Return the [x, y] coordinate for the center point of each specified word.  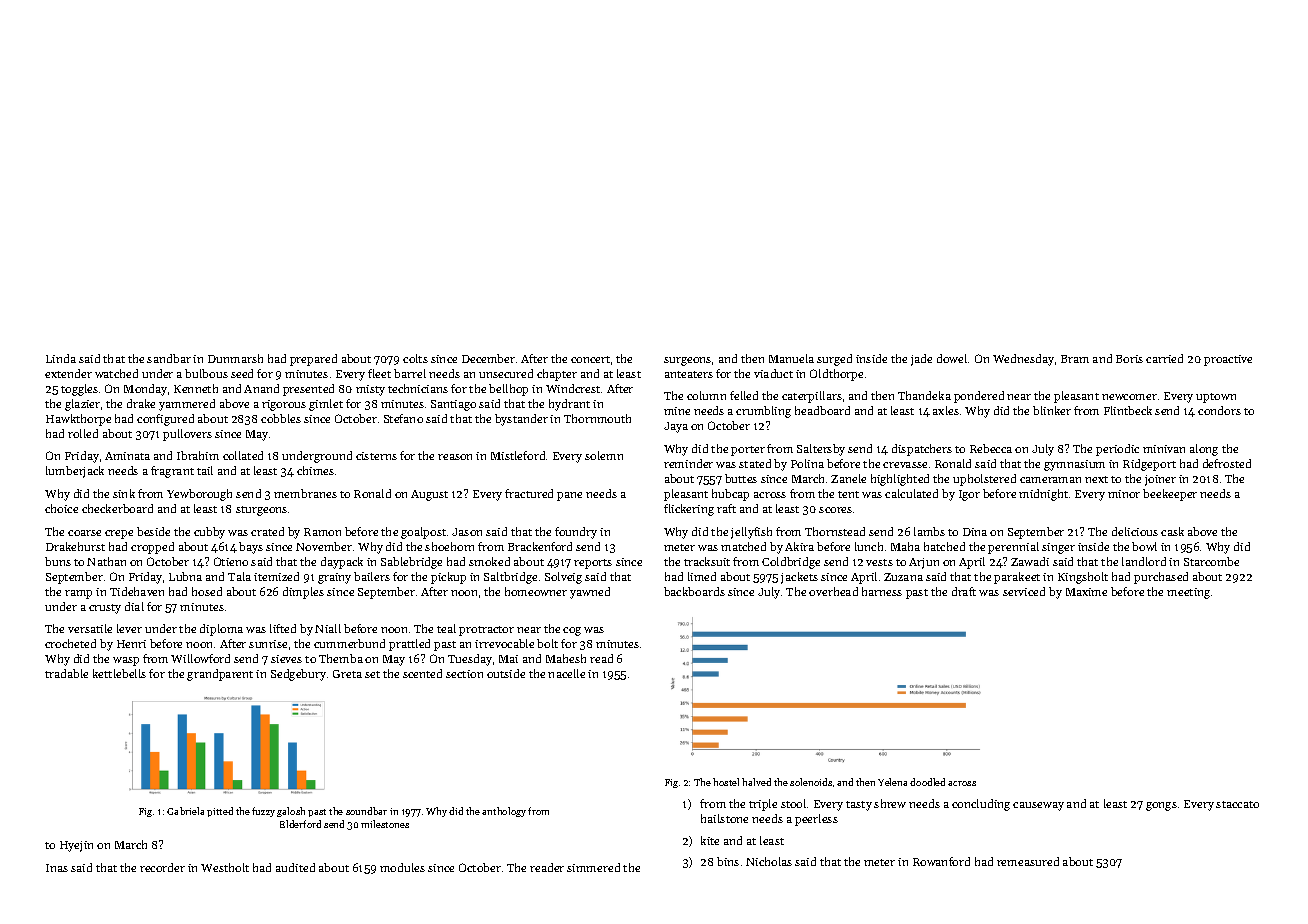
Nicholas [769, 861]
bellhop [508, 390]
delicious [1135, 531]
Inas [57, 868]
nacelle [566, 673]
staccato [1237, 804]
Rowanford [941, 861]
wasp [126, 661]
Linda [61, 358]
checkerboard [117, 508]
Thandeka [924, 395]
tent [848, 494]
